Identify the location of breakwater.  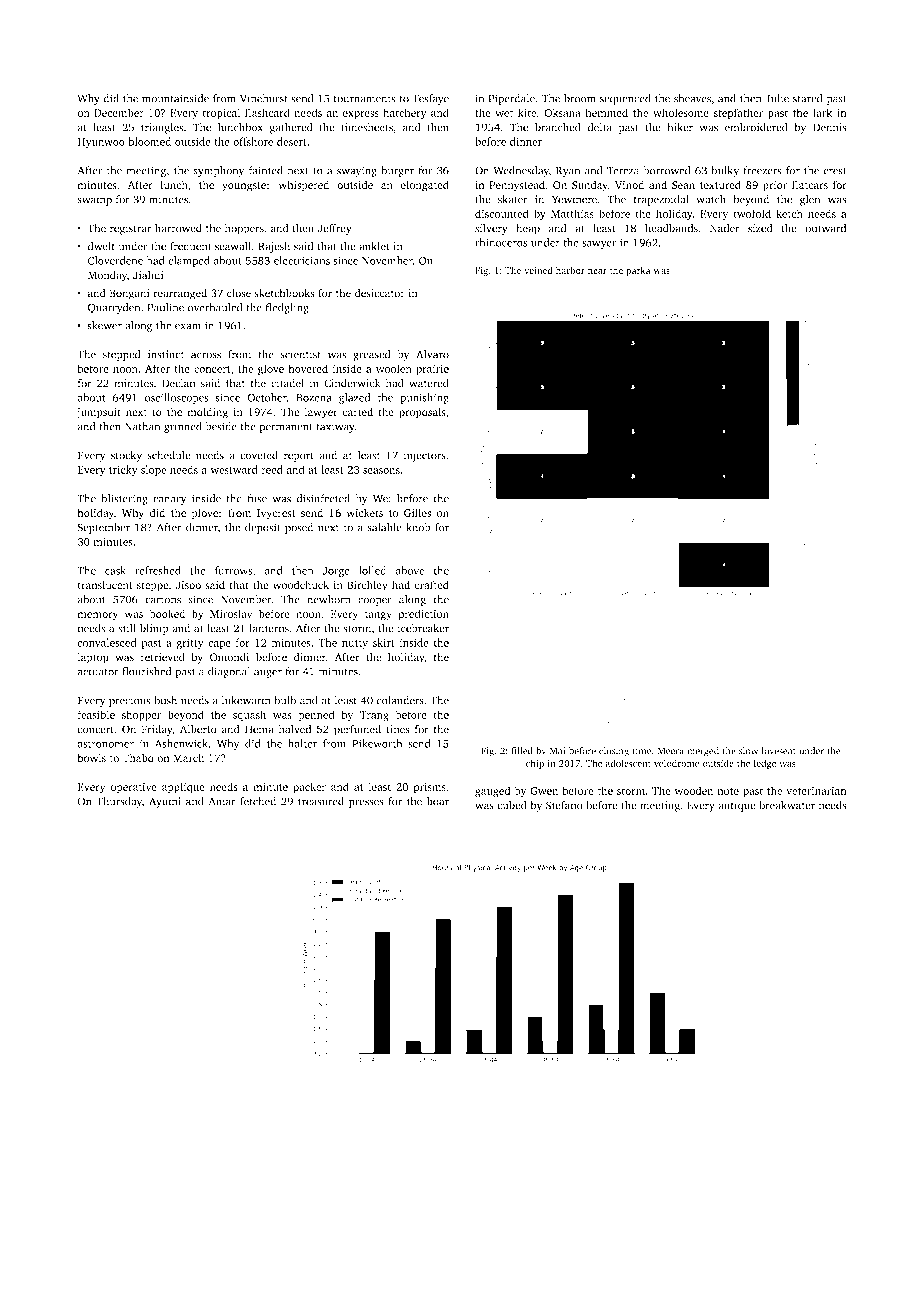
(787, 805).
